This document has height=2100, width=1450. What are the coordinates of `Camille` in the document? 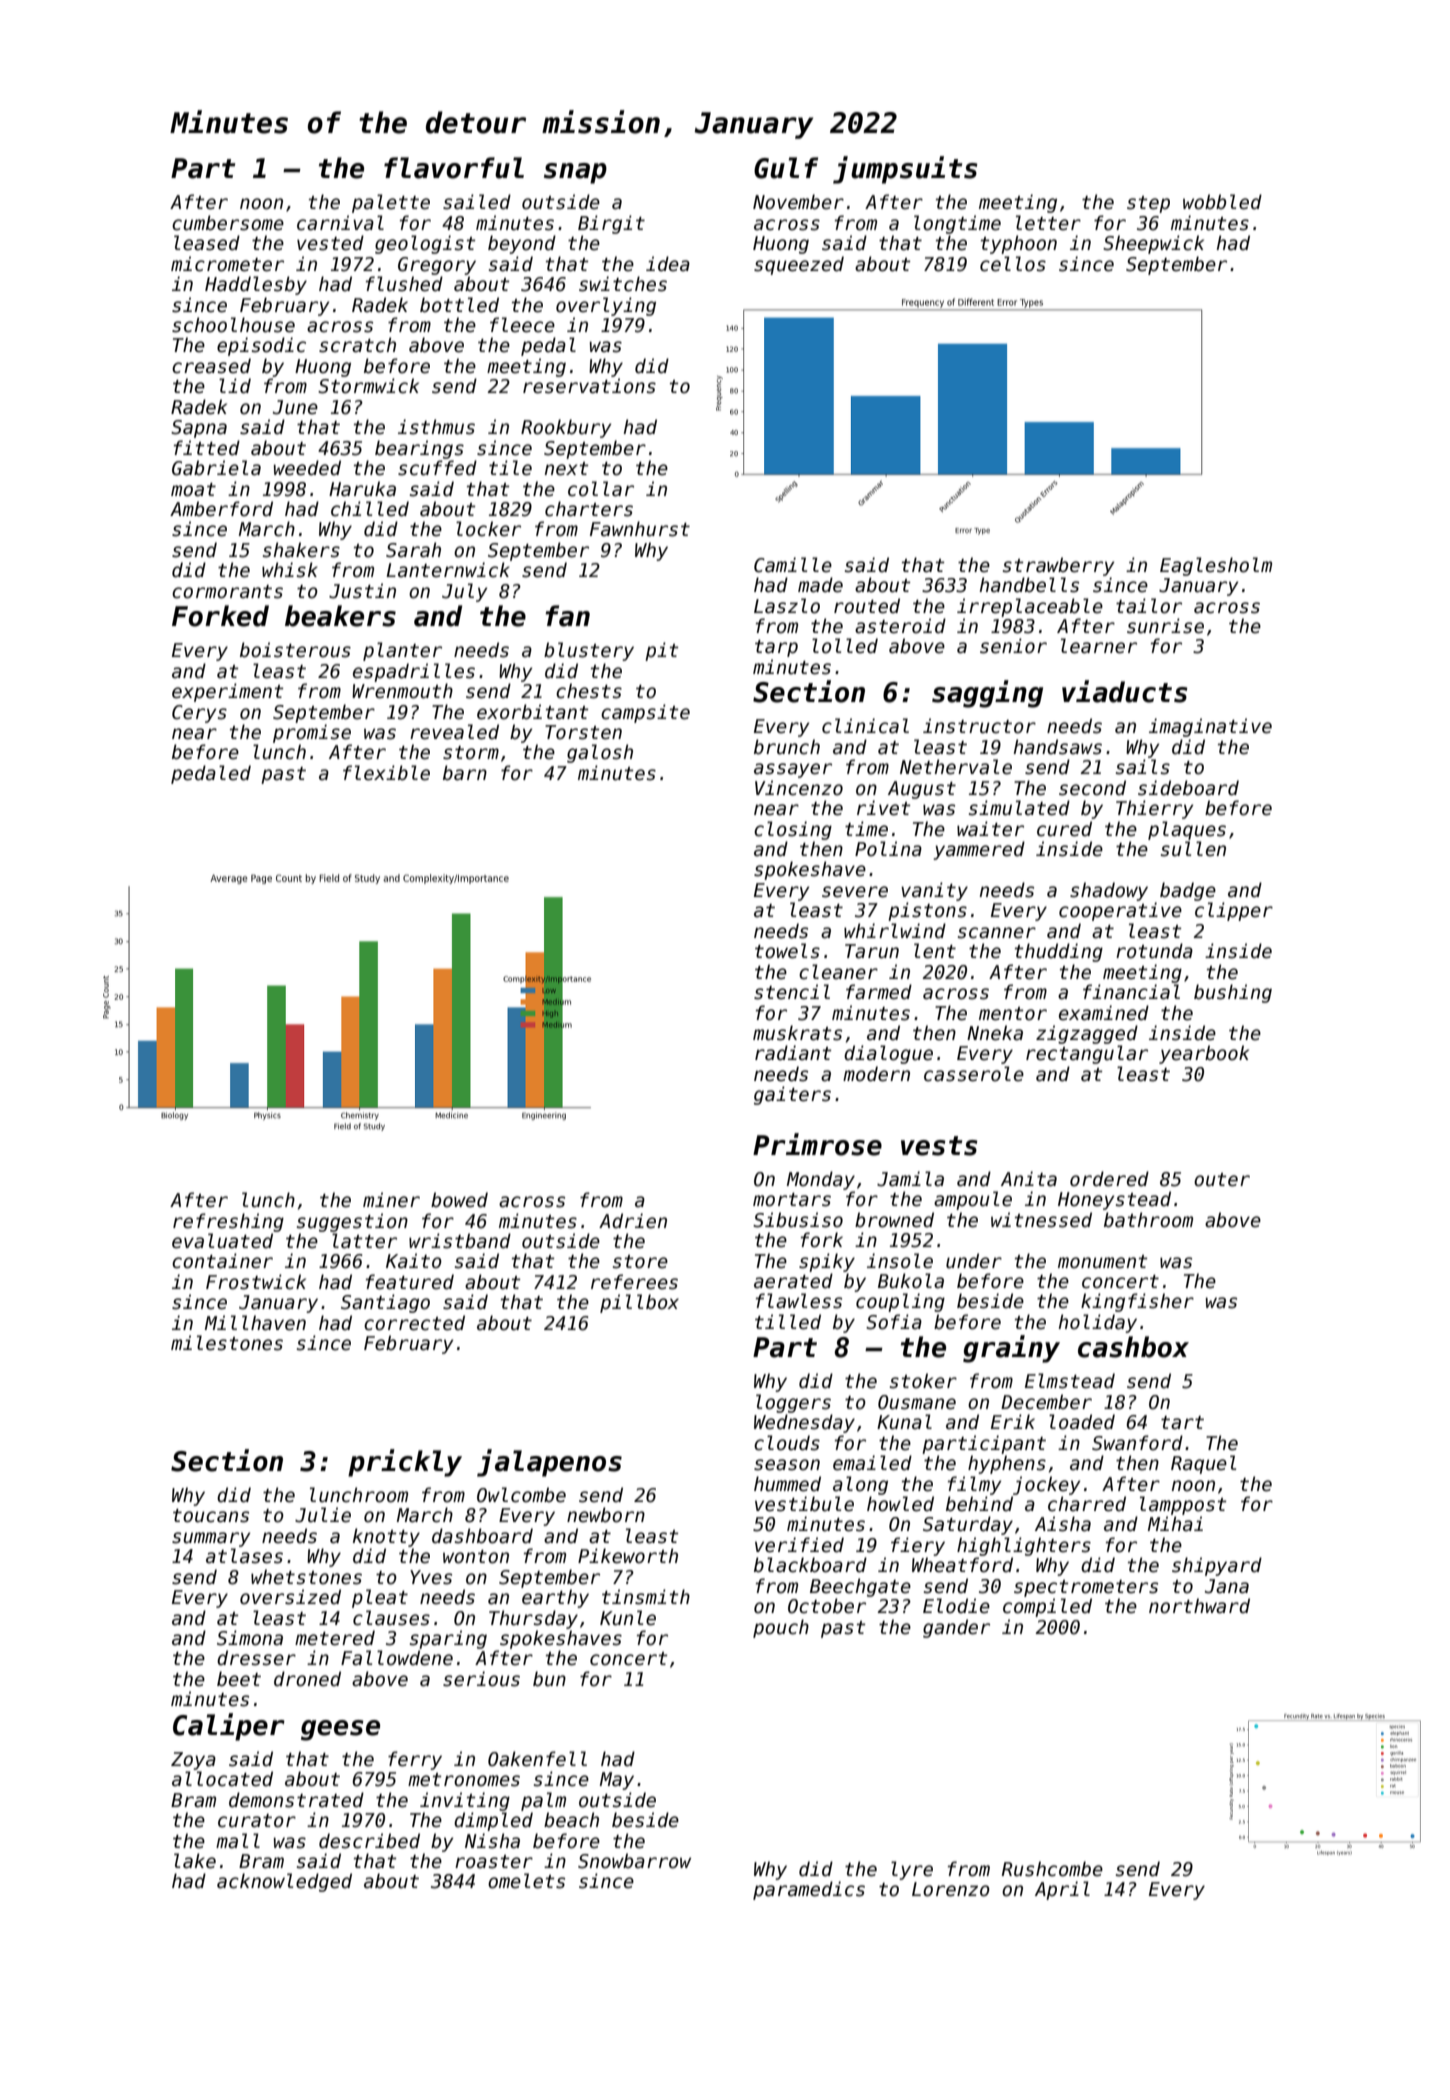 It's located at (793, 565).
